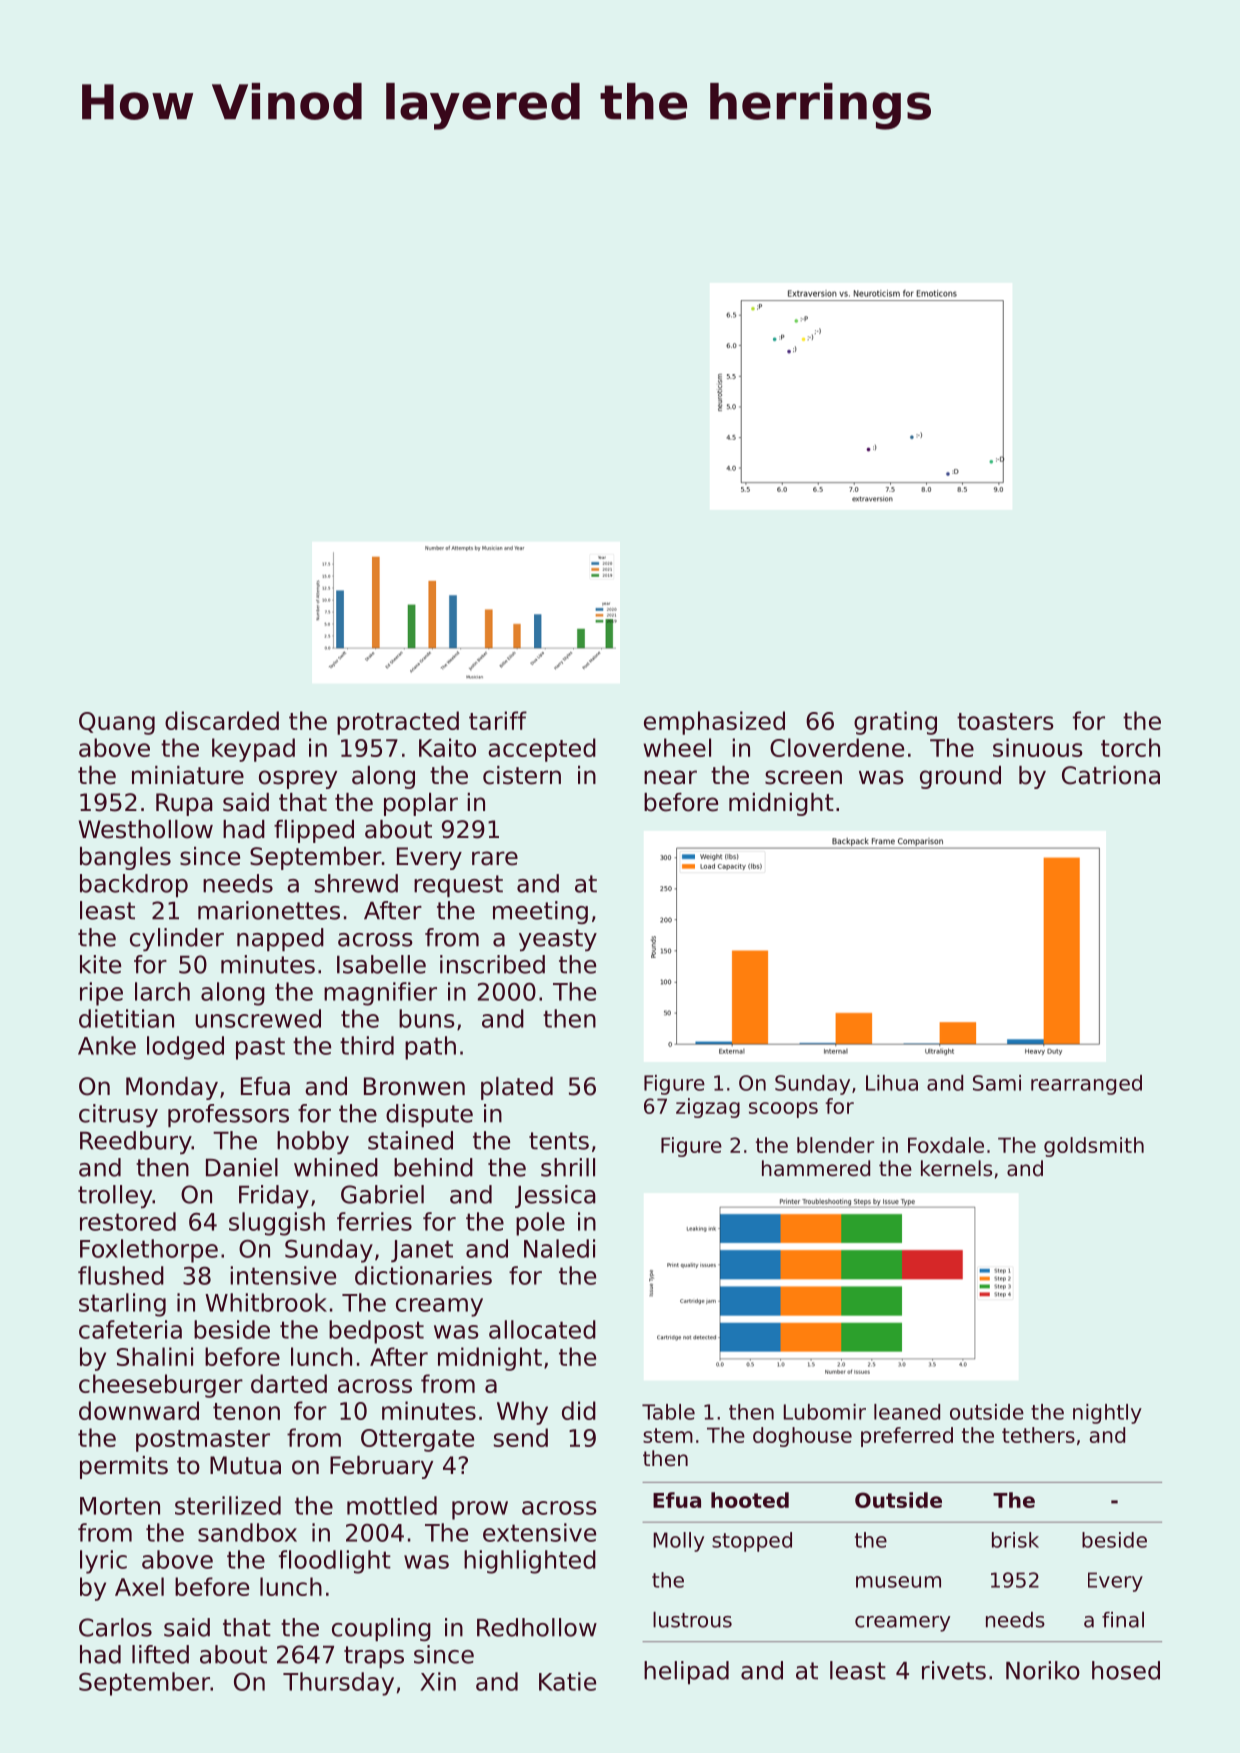 The image size is (1240, 1753). Describe the element at coordinates (103, 1562) in the document. I see `lyric` at that location.
